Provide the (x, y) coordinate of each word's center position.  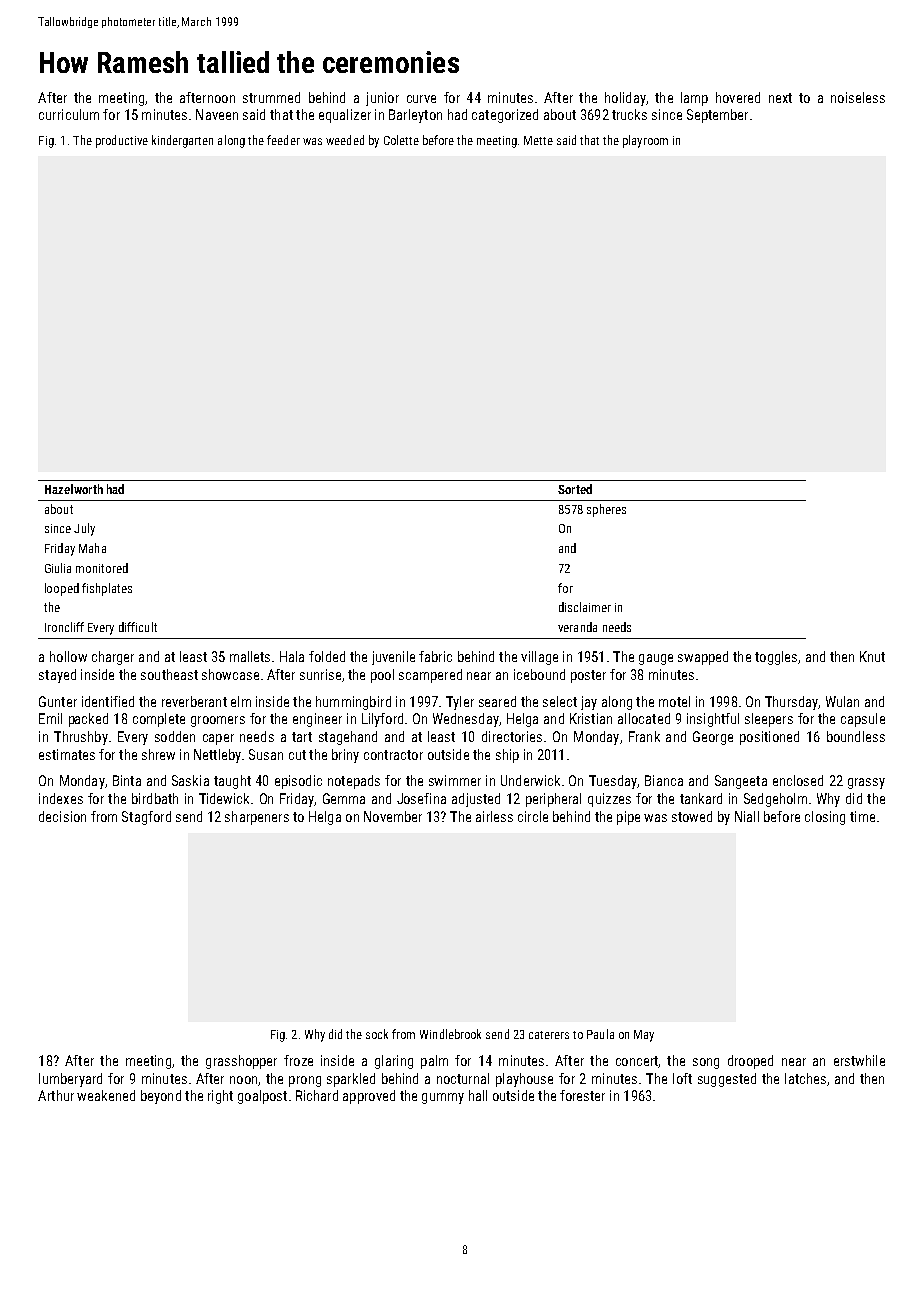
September (717, 116)
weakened (106, 1095)
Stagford (146, 818)
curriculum (69, 114)
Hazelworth (74, 489)
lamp (694, 99)
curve (421, 99)
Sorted (575, 489)
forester (582, 1095)
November (393, 816)
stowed (692, 816)
